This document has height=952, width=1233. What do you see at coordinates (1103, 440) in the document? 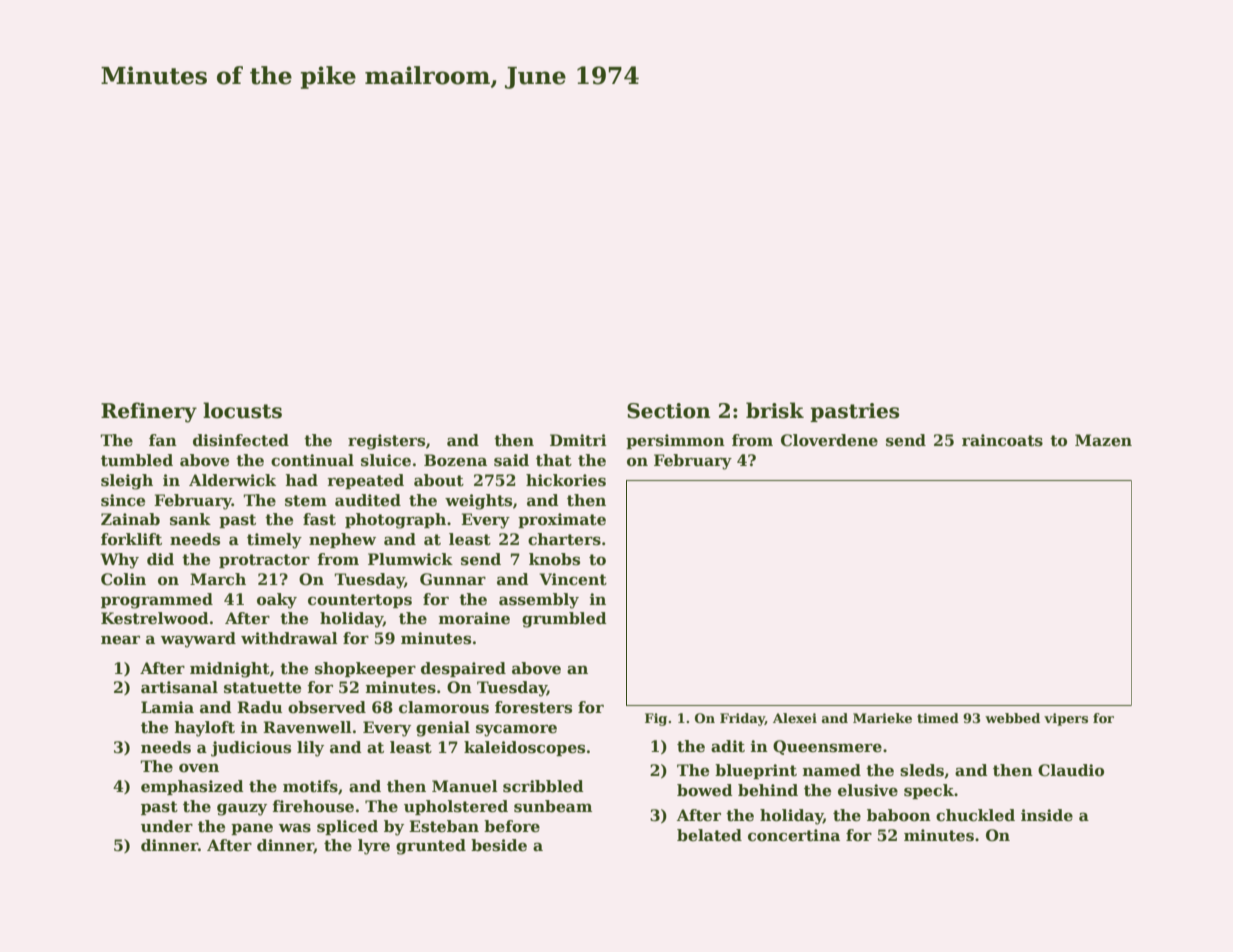
I see `Mazen` at bounding box center [1103, 440].
